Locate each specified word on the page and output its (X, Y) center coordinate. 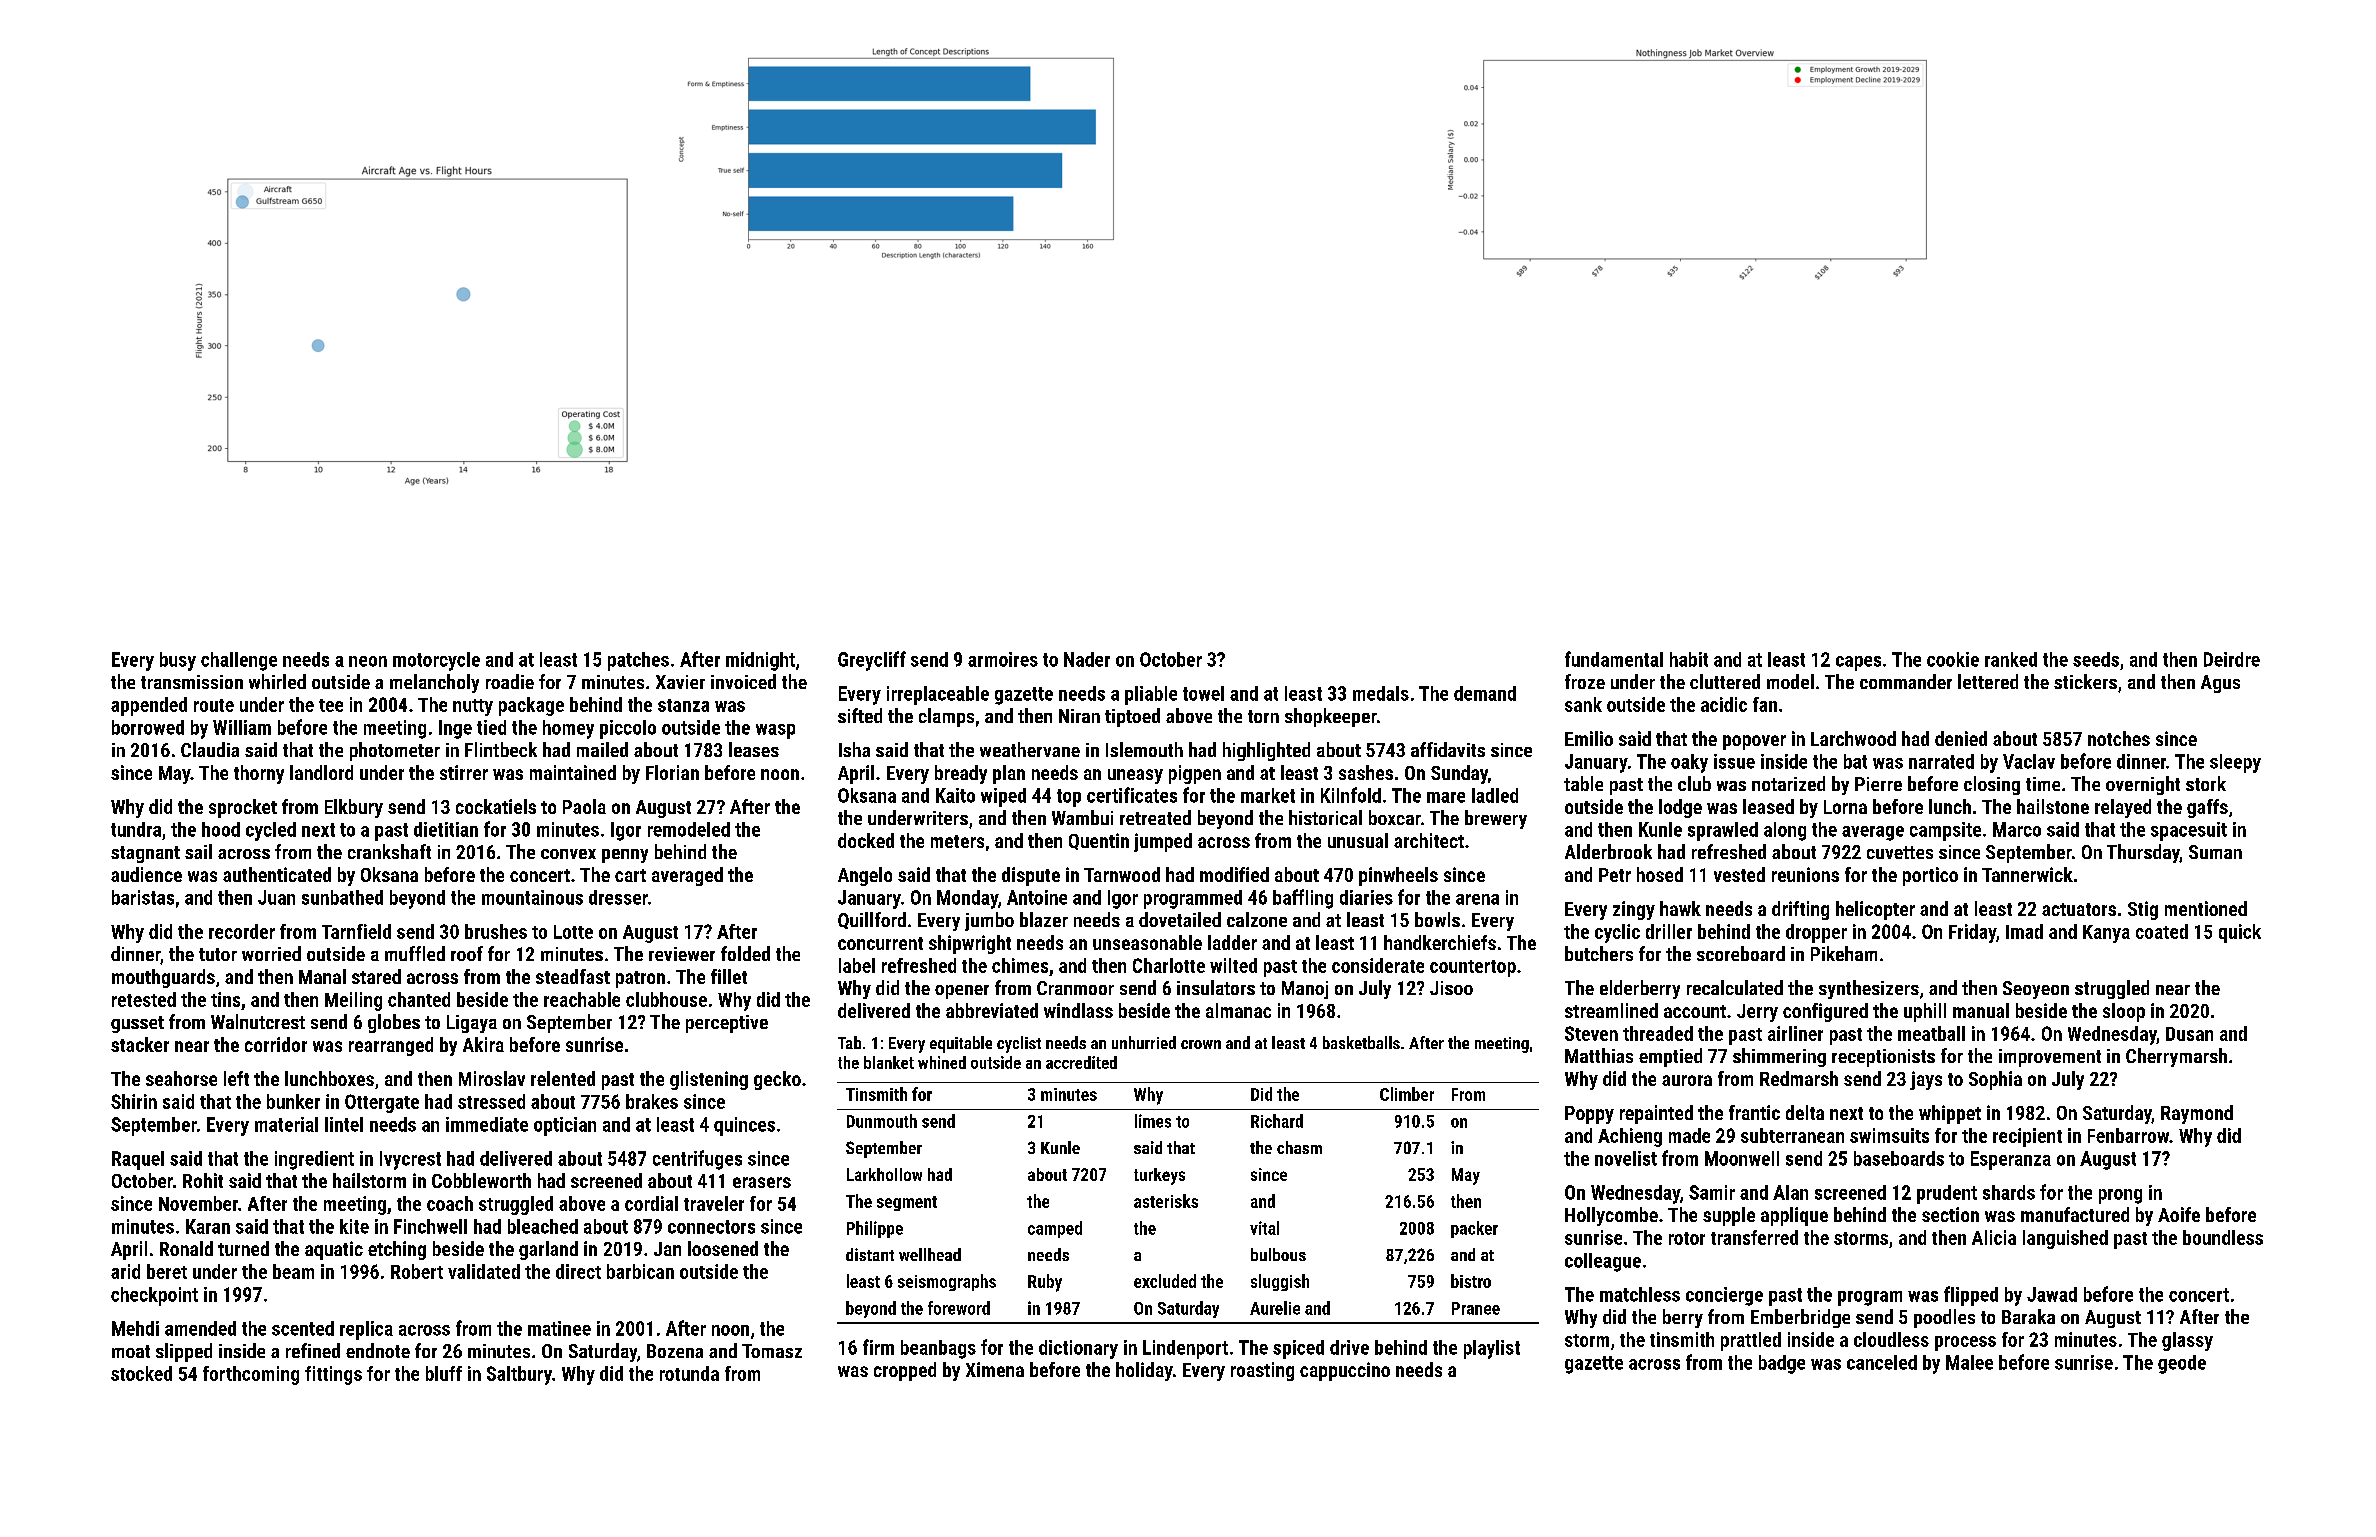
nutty (473, 707)
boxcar (1395, 817)
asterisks (1166, 1201)
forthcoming (251, 1375)
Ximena (995, 1369)
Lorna (1845, 807)
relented (563, 1078)
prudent (1947, 1194)
